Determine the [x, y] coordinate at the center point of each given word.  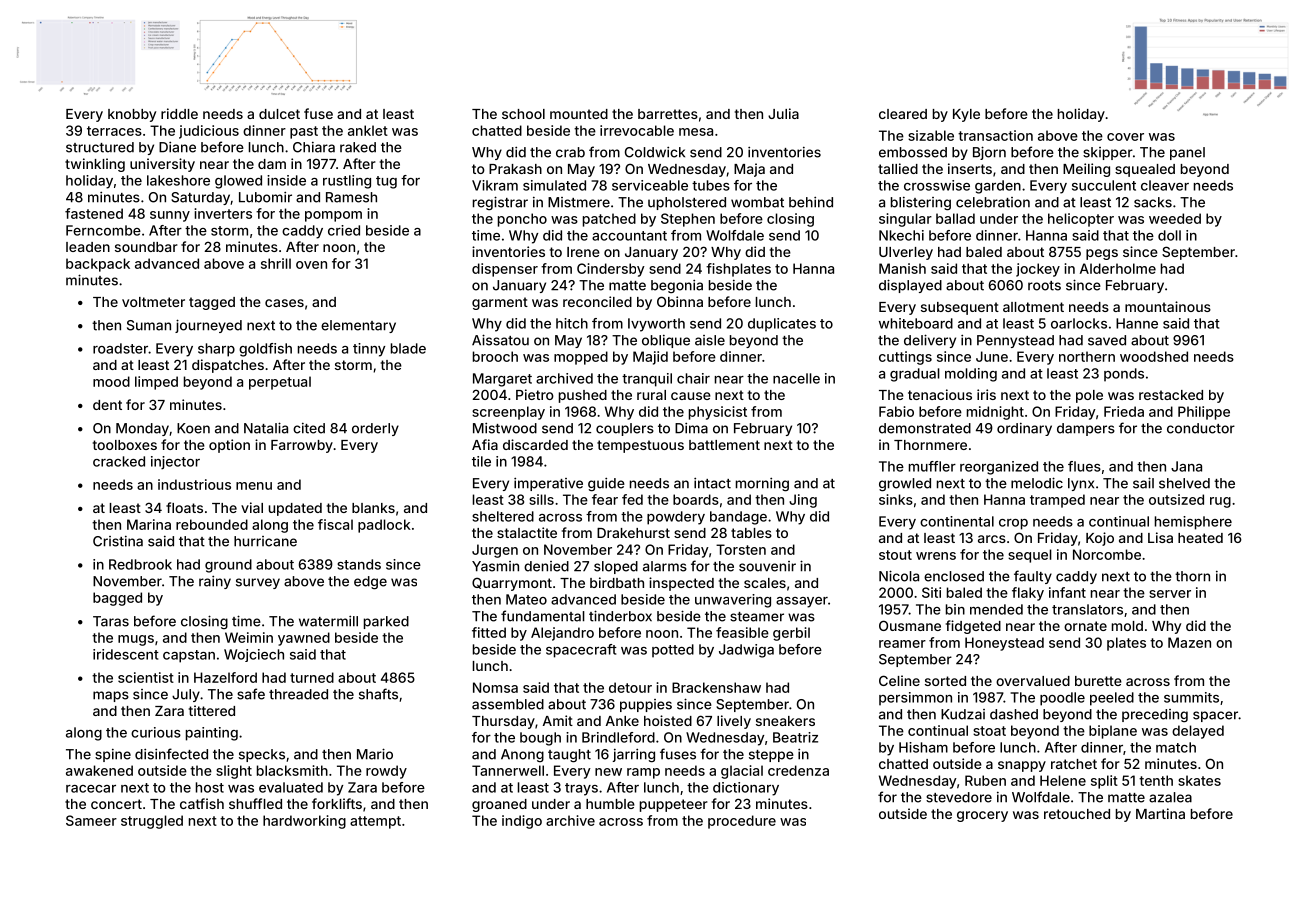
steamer [757, 617]
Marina [149, 524]
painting [212, 734]
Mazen [1189, 642]
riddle [179, 113]
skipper [1108, 153]
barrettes [668, 114]
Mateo [526, 599]
